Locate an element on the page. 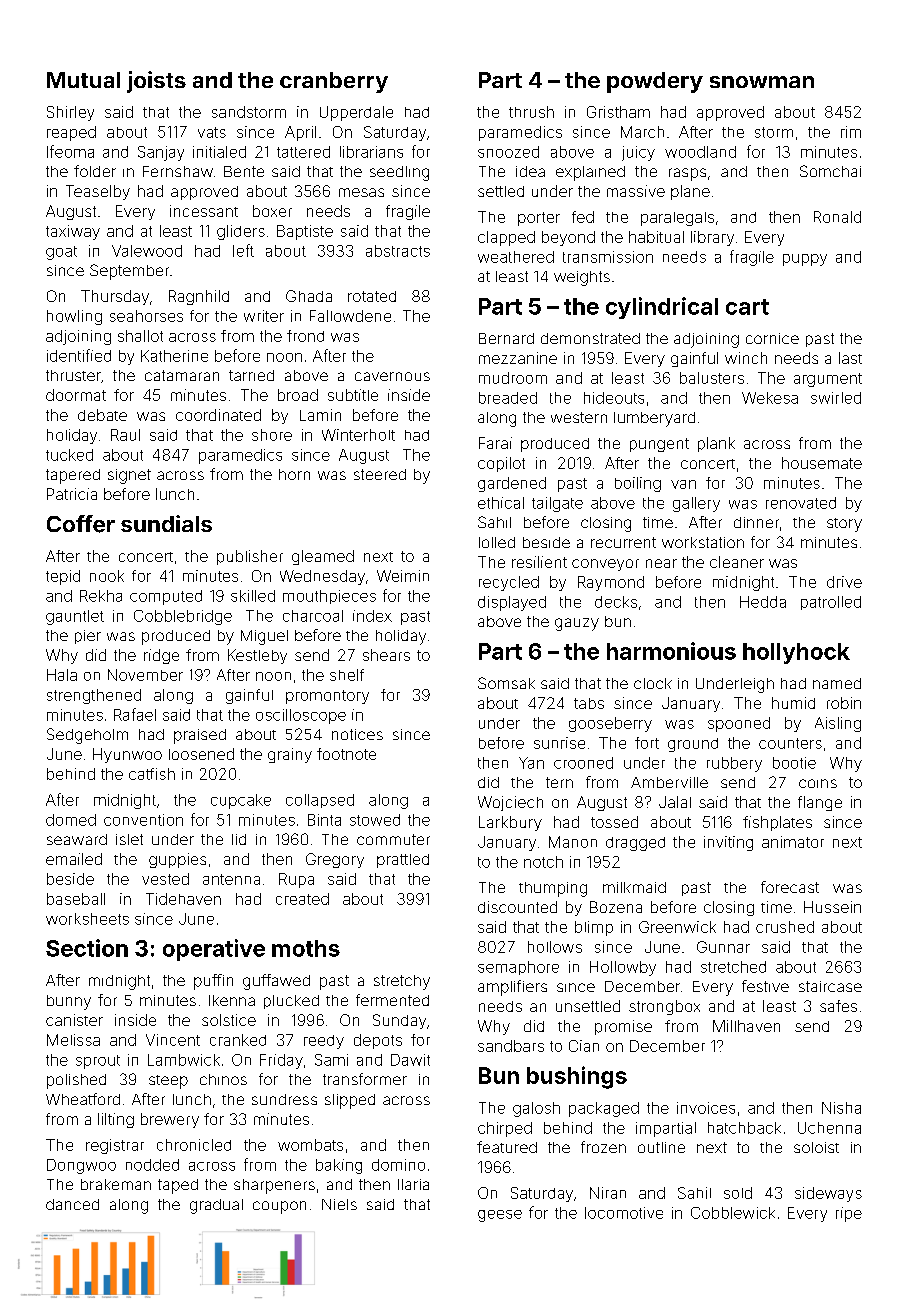 The image size is (908, 1316). coins is located at coordinates (818, 783).
